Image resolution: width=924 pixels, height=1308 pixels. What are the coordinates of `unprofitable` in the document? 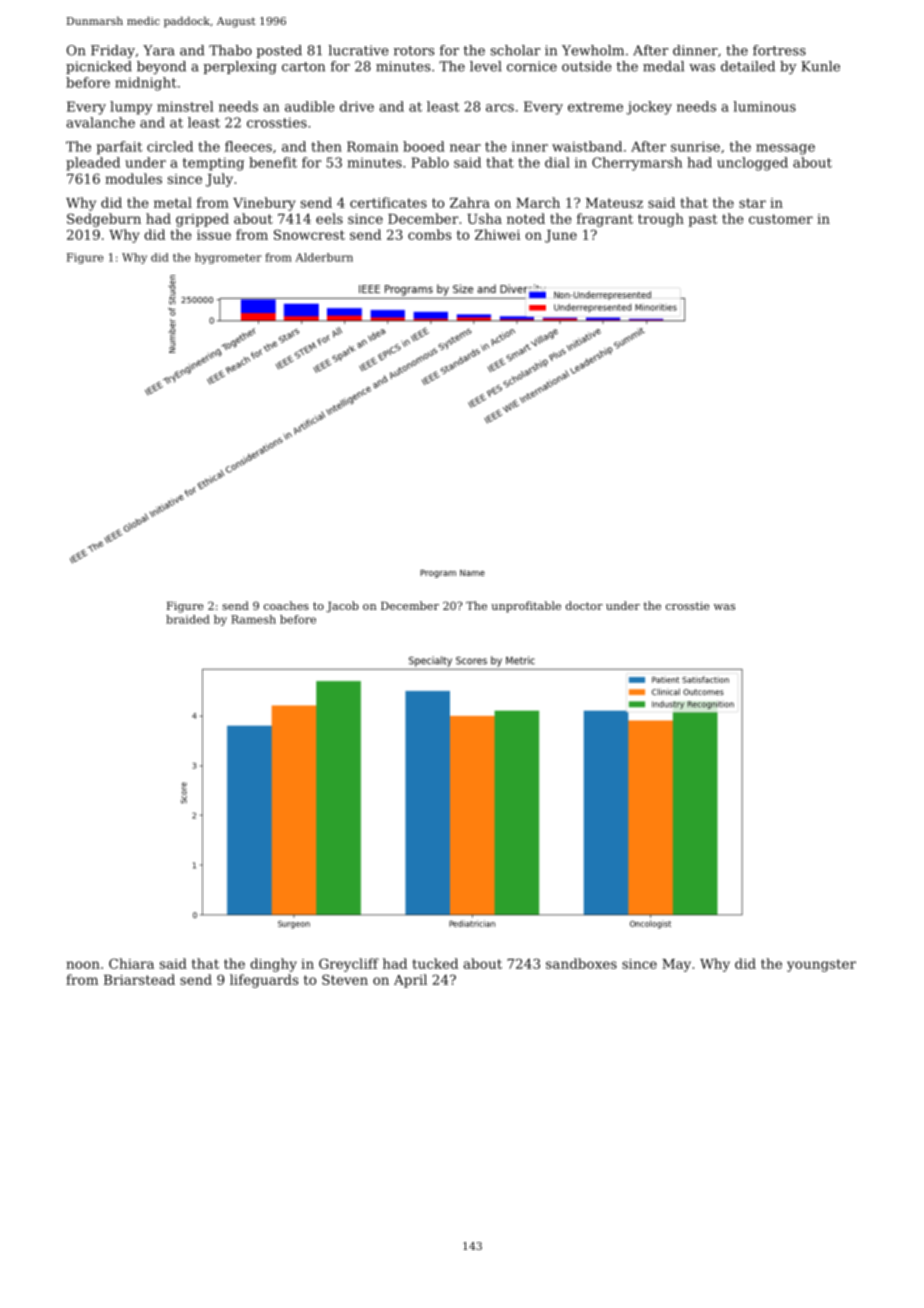 It's located at (526, 607).
